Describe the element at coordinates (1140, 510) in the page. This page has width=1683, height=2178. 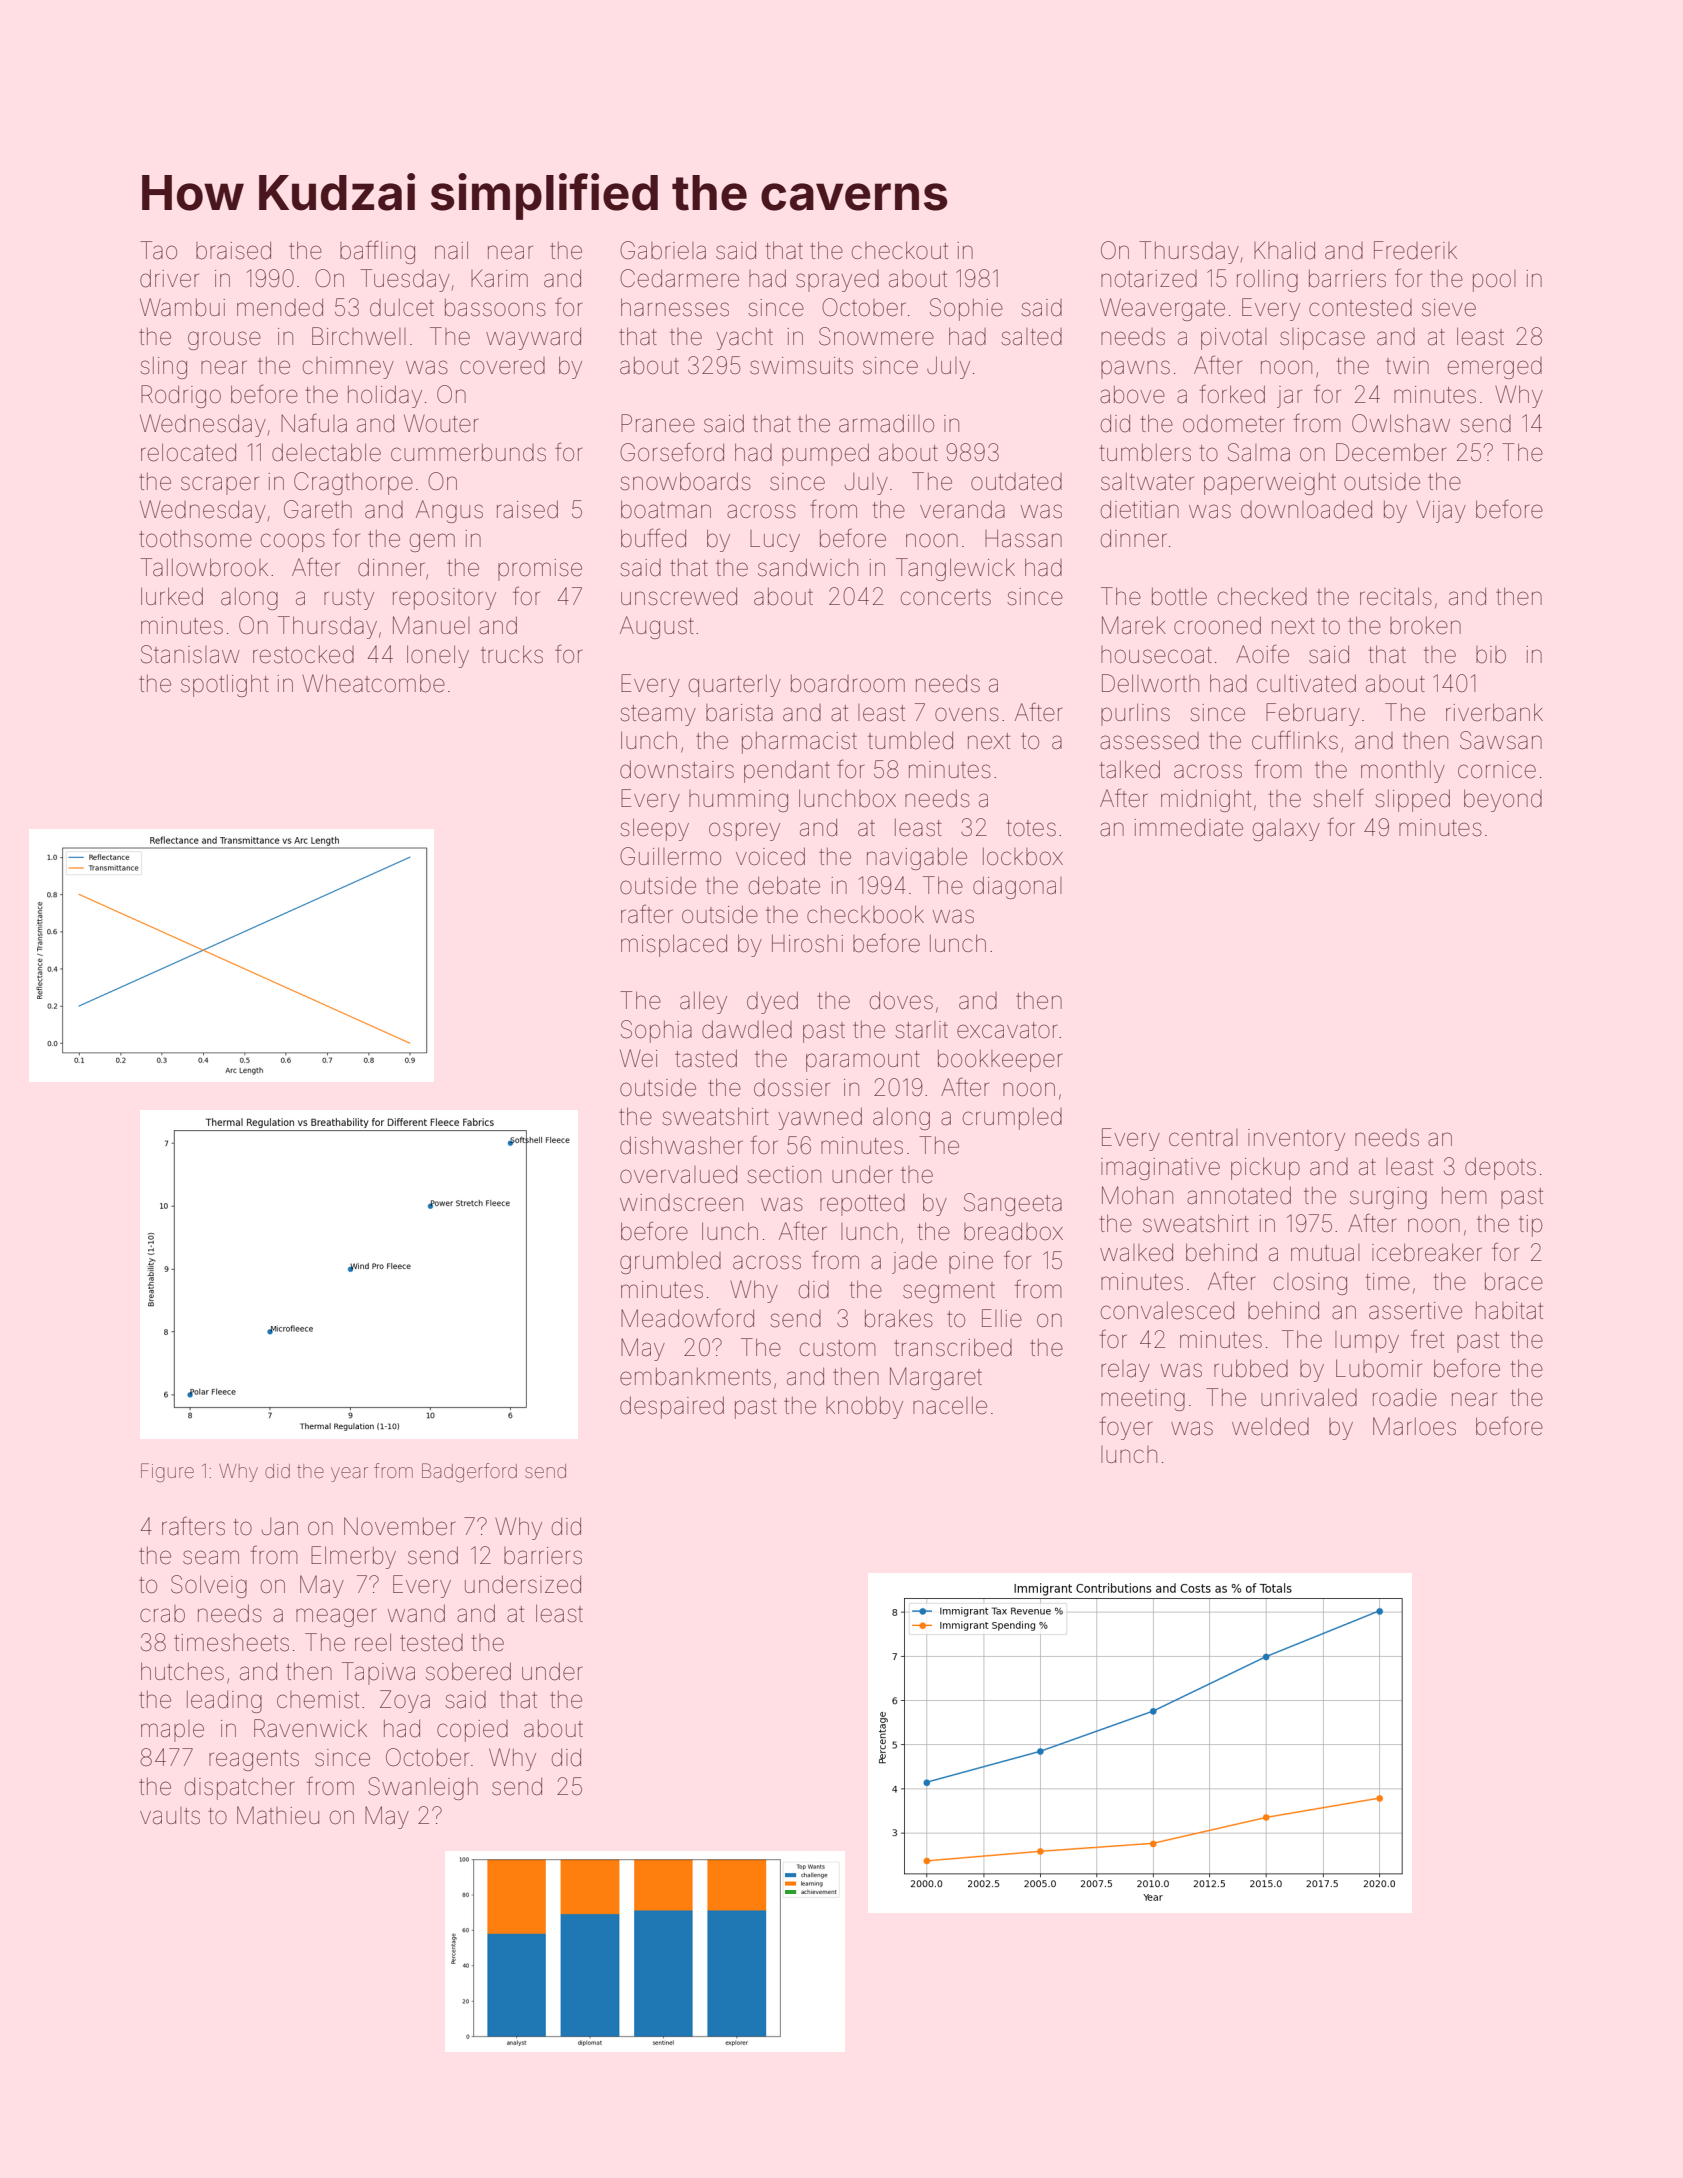
I see `dietitian` at that location.
